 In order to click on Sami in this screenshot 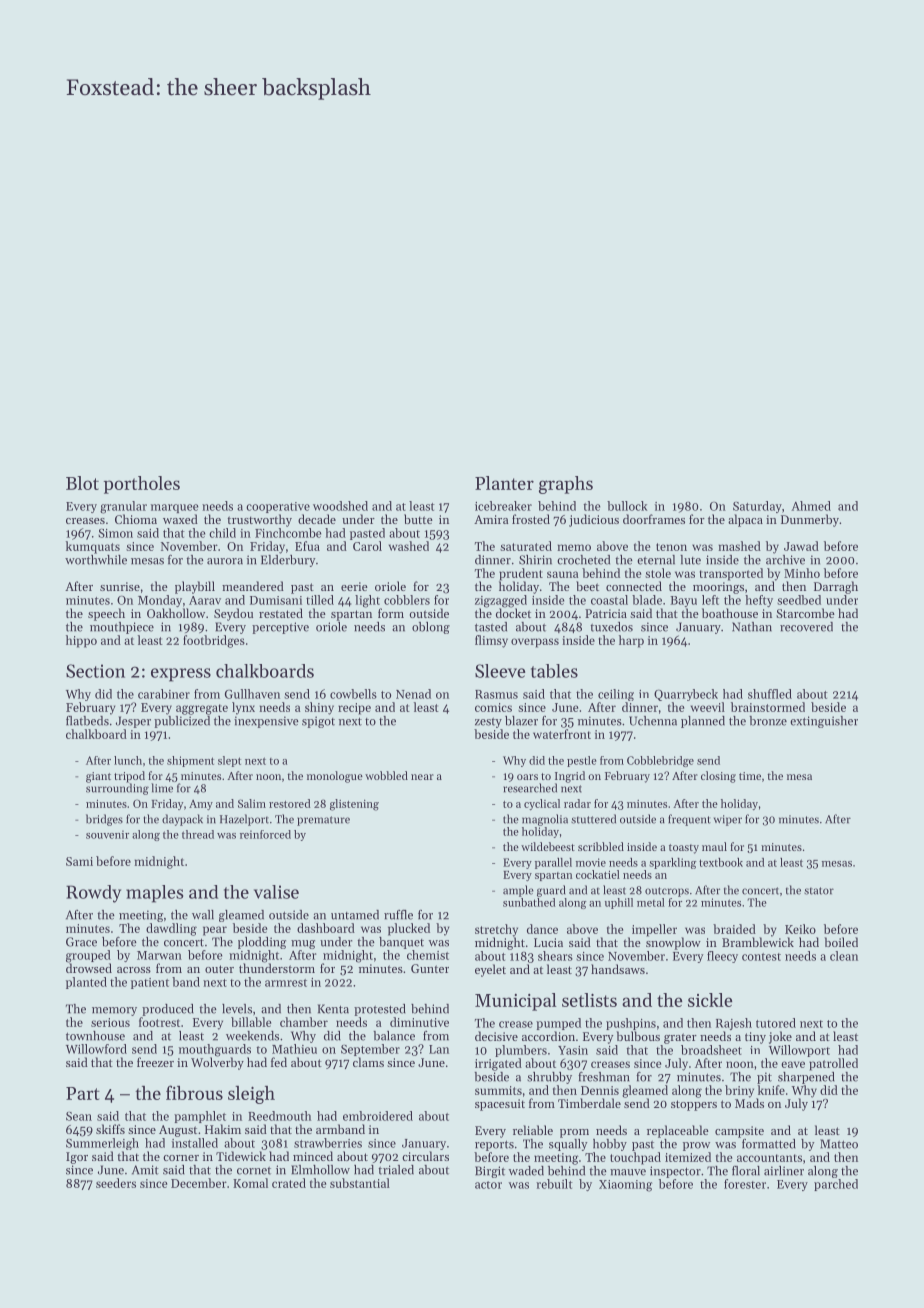, I will do `click(79, 861)`.
